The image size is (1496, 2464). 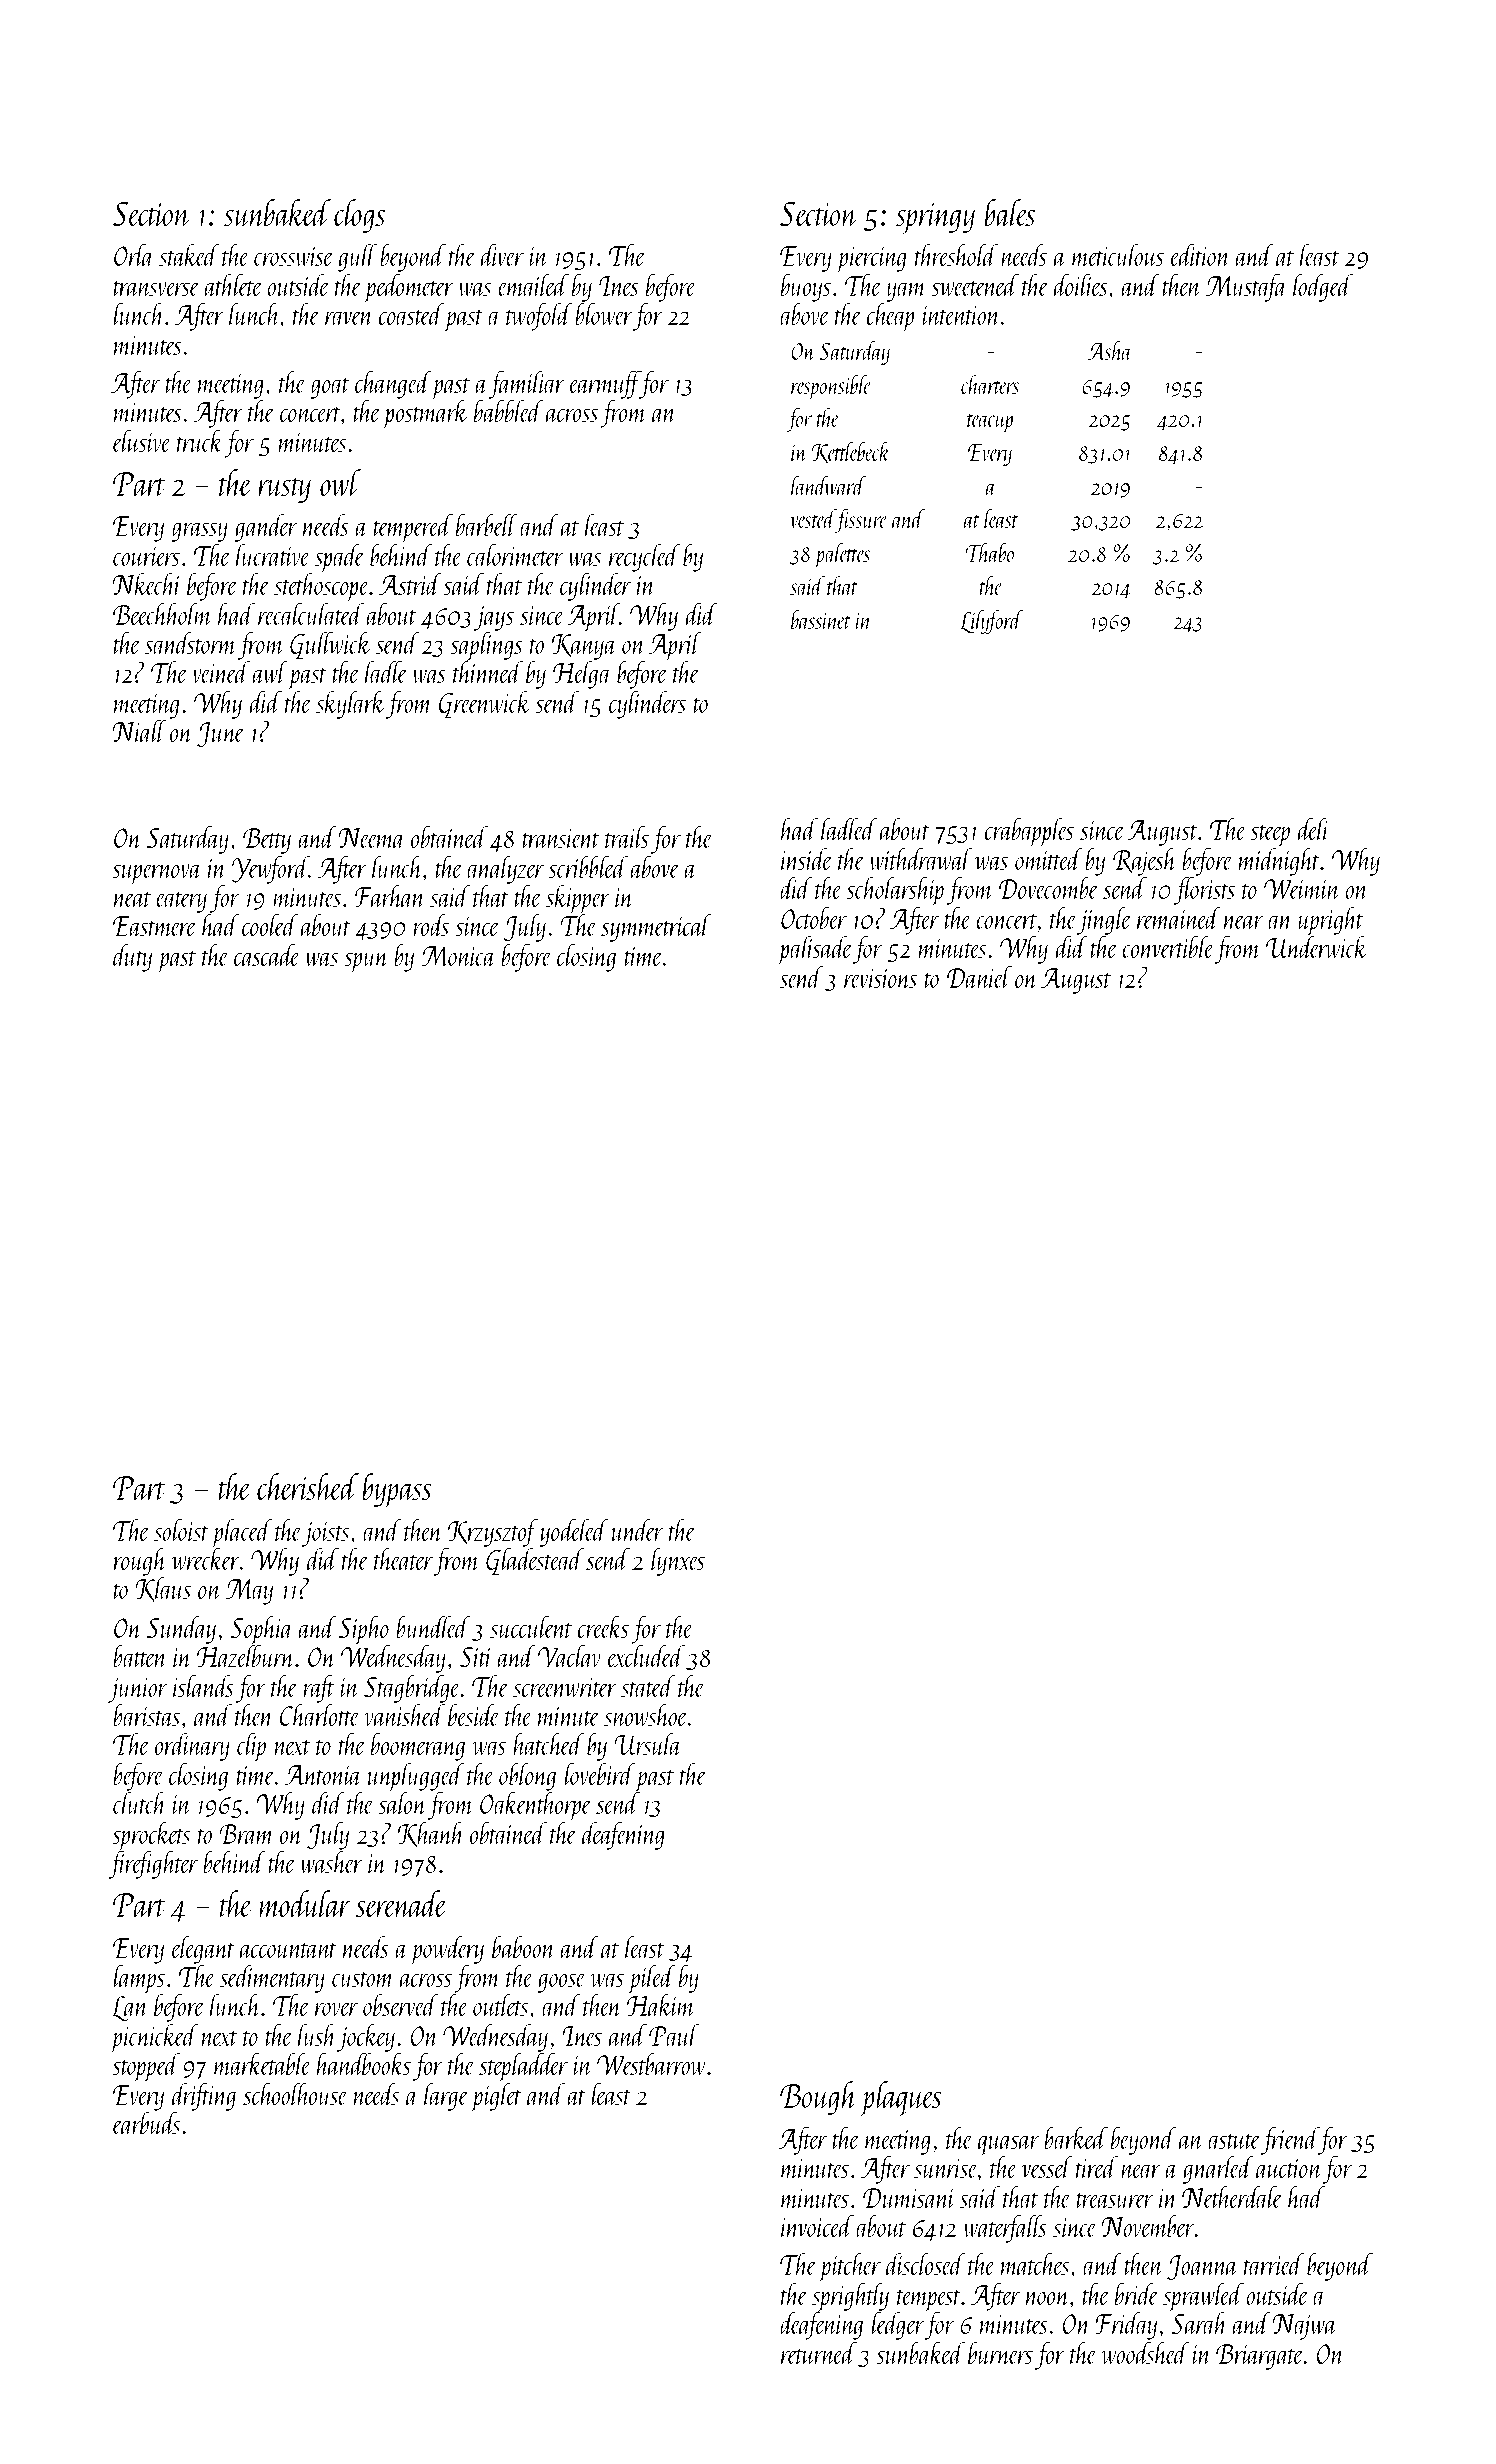 I want to click on edition, so click(x=1201, y=254).
